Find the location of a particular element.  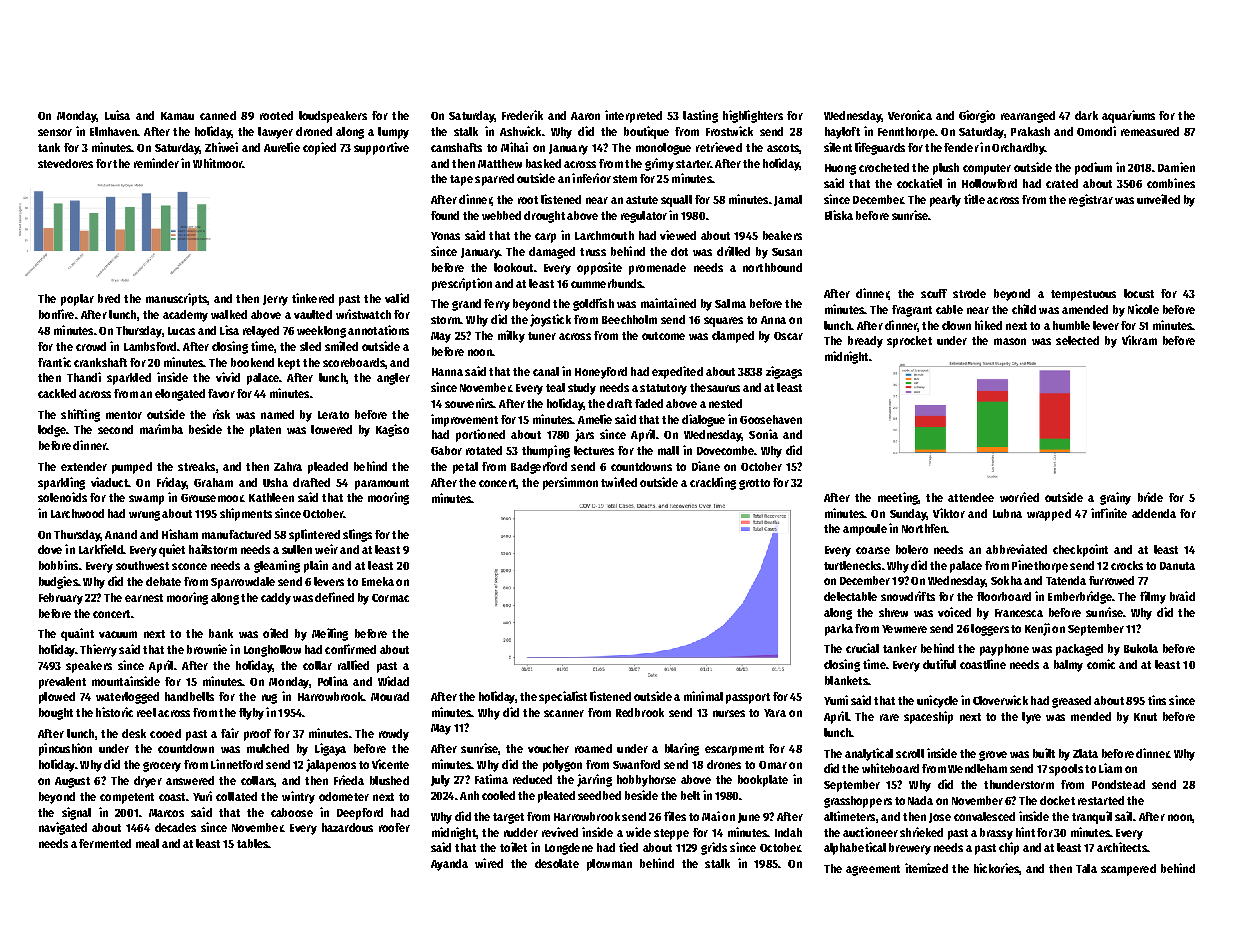

Hisham is located at coordinates (180, 534).
